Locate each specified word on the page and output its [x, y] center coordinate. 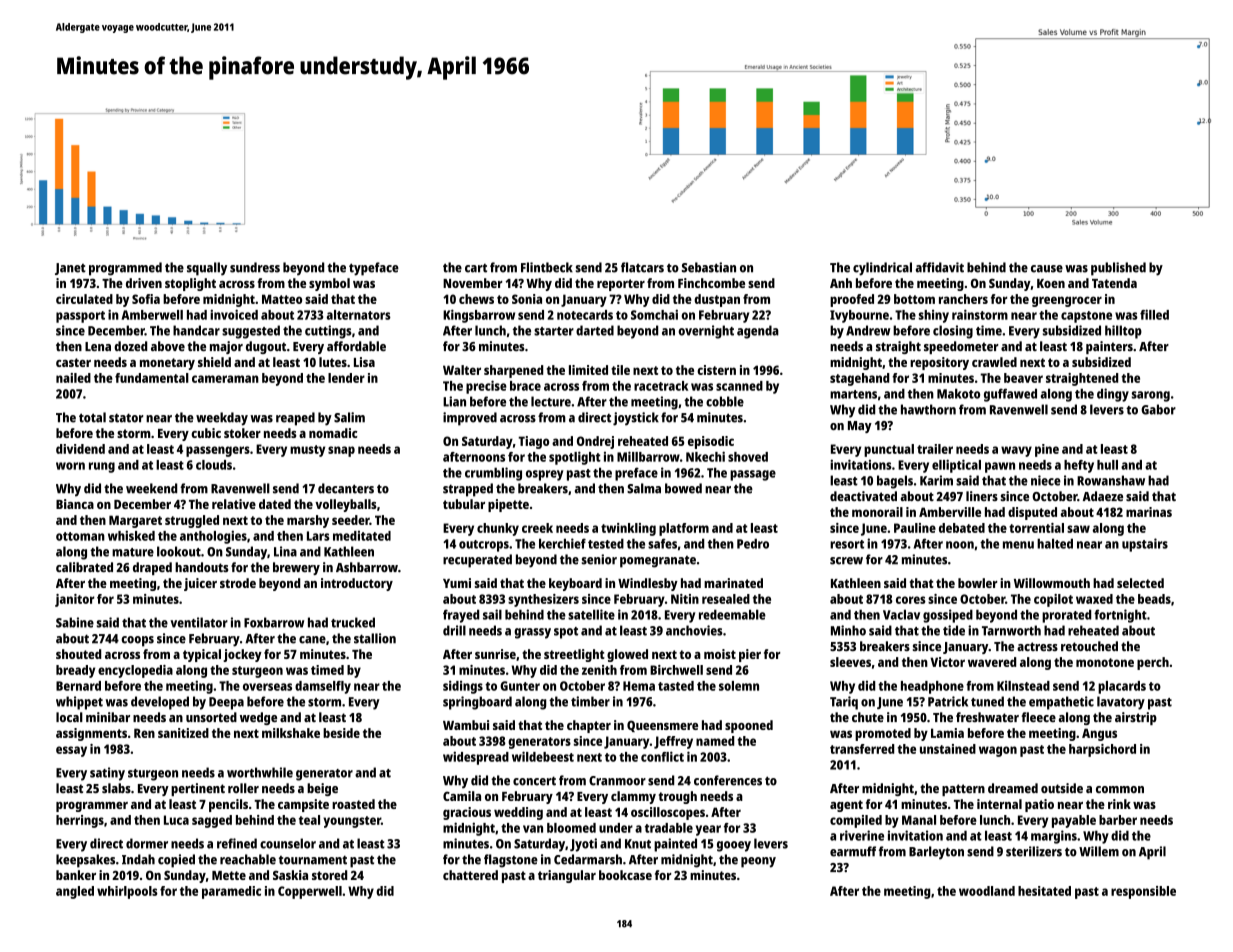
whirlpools [127, 892]
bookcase [625, 875]
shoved [748, 457]
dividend [80, 449]
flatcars [642, 267]
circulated [84, 299]
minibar [108, 717]
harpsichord [1102, 750]
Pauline [915, 528]
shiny [934, 316]
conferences [728, 780]
